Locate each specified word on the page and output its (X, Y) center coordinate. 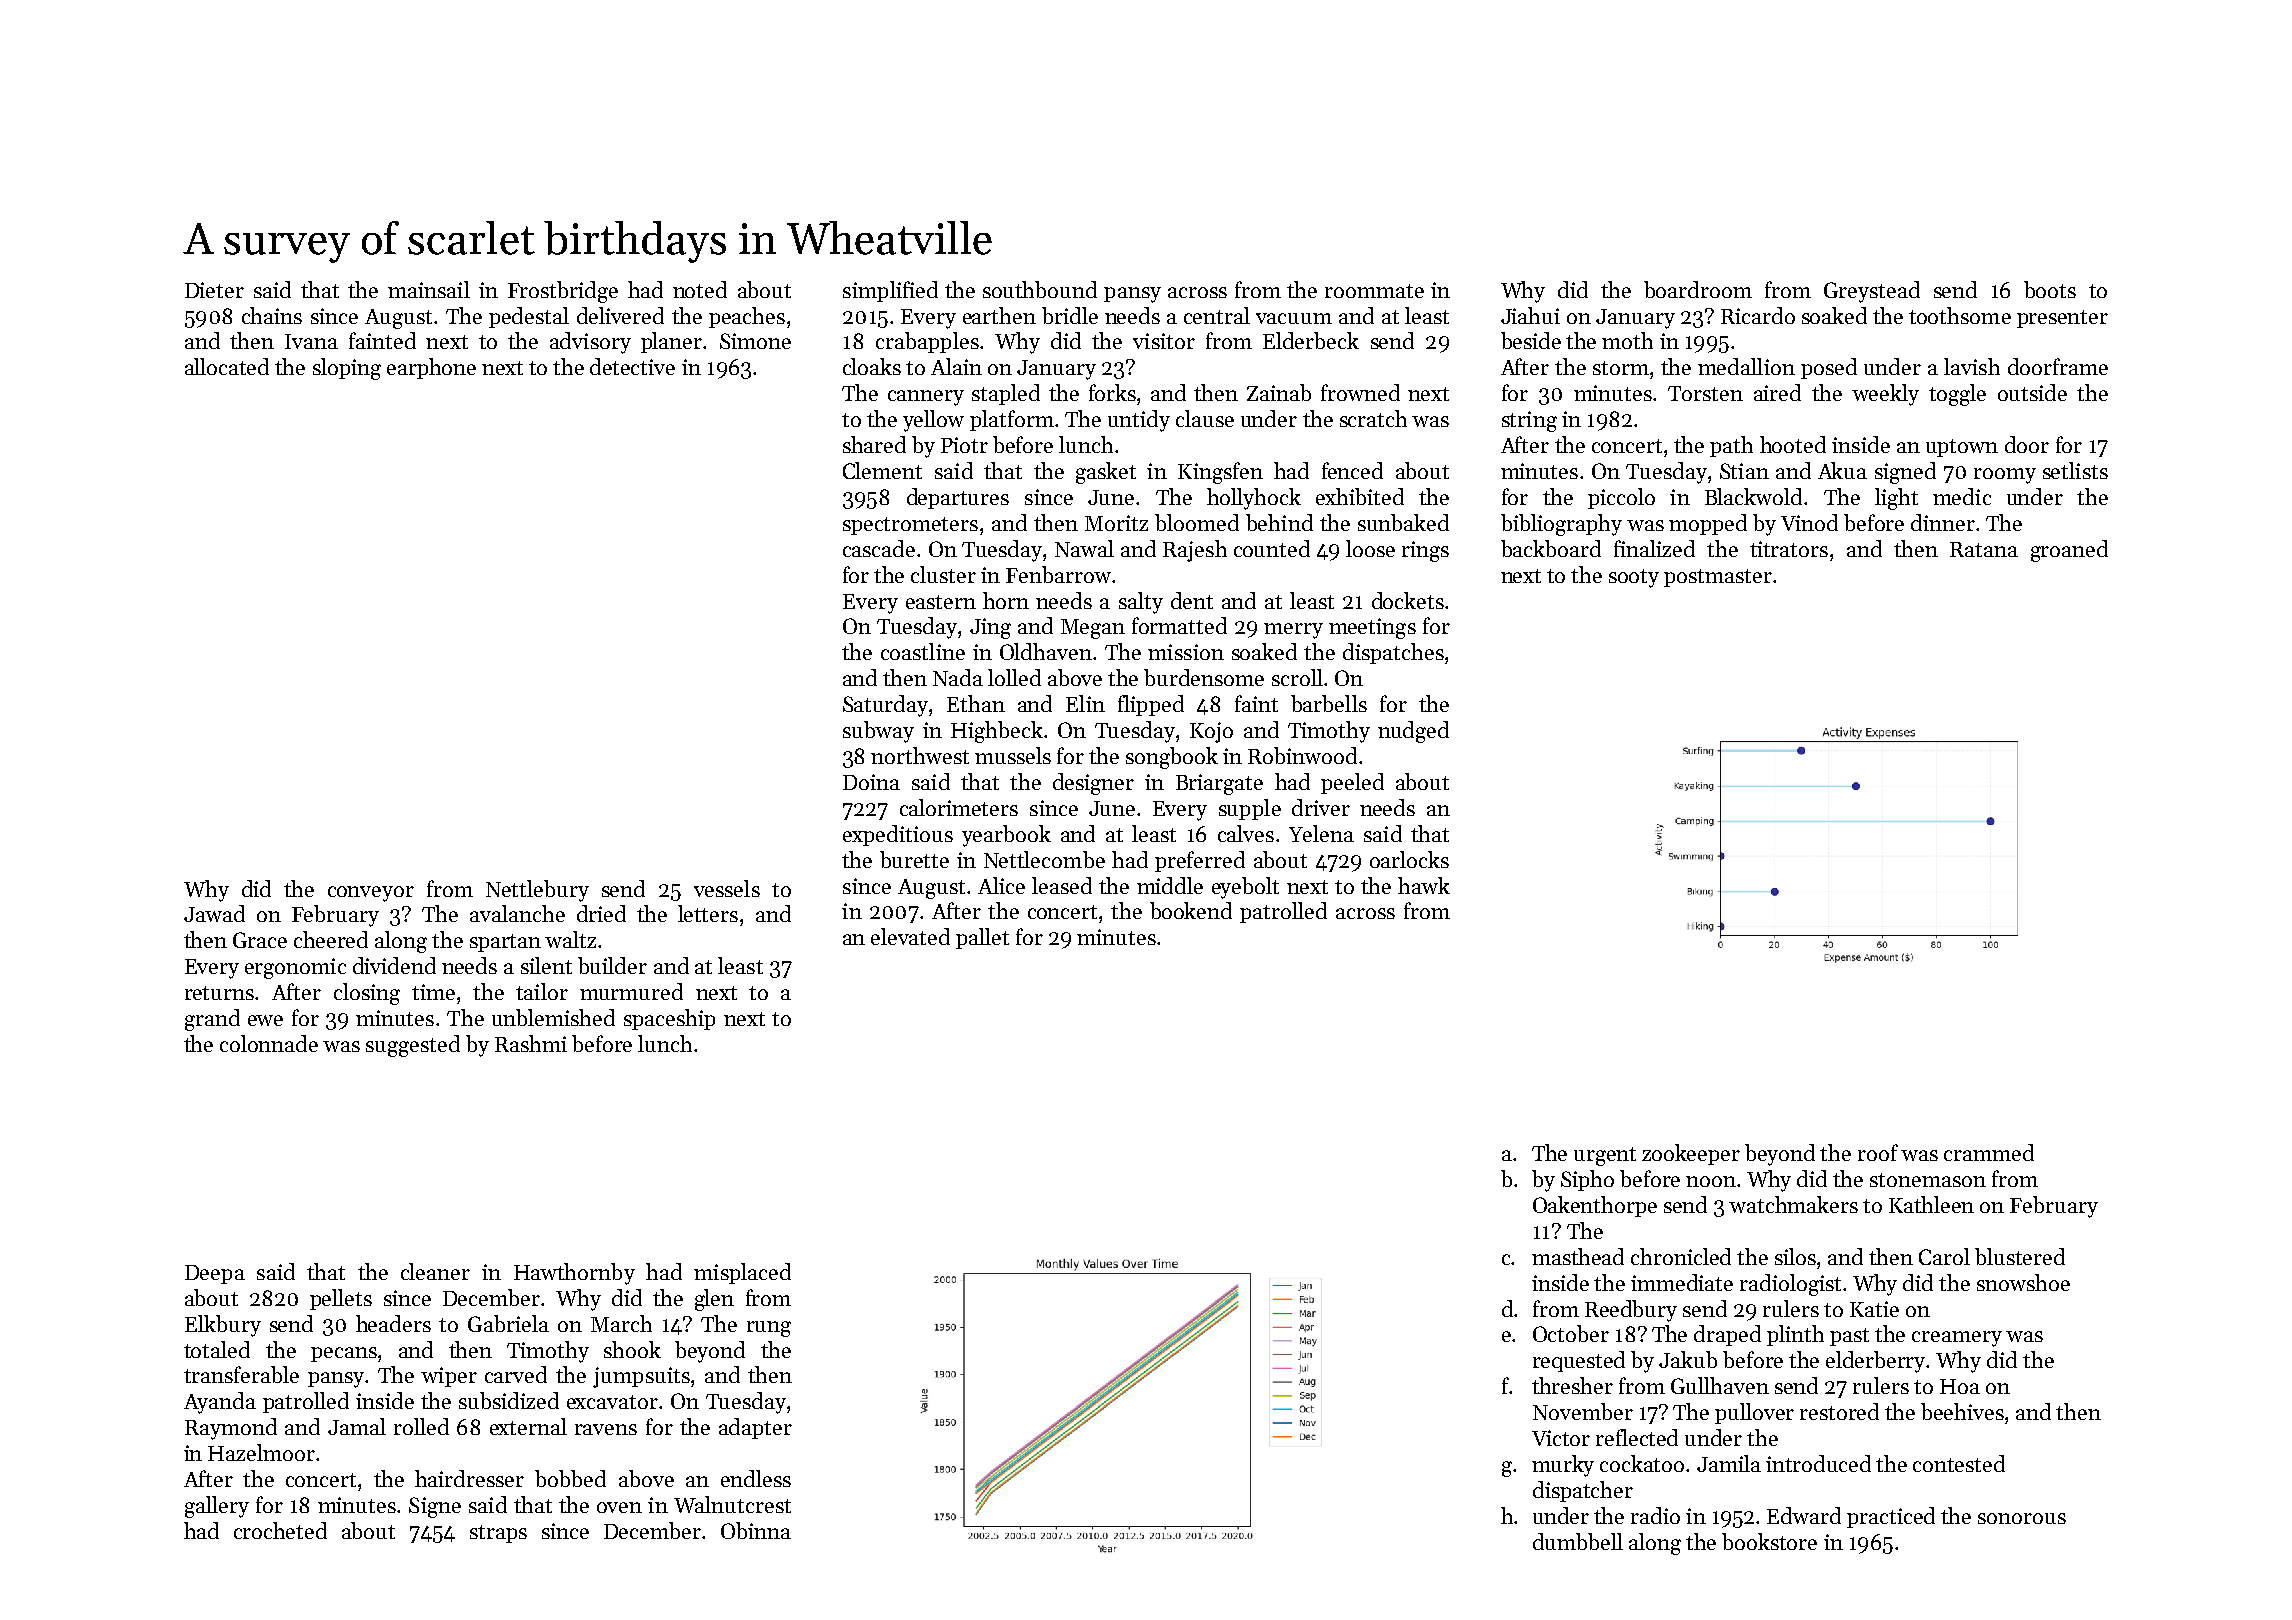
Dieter (214, 290)
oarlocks (1409, 859)
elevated (910, 936)
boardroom (1698, 289)
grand (212, 1020)
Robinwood (1302, 755)
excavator (612, 1402)
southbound (1040, 289)
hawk (1424, 885)
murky (1563, 1466)
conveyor (371, 894)
